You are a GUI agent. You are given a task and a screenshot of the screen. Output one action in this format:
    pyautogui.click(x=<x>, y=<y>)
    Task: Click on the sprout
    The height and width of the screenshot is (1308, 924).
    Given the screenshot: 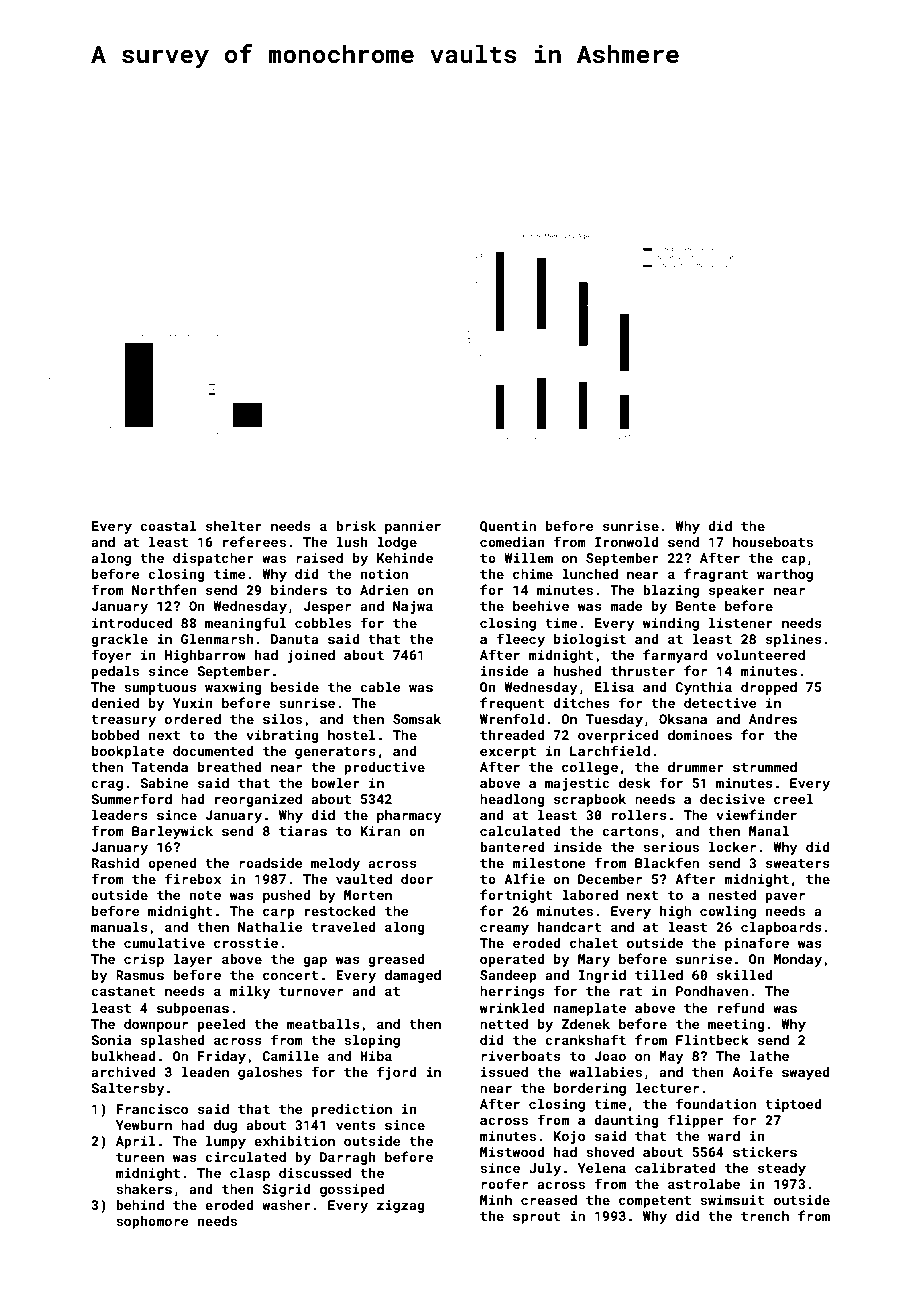 What is the action you would take?
    pyautogui.click(x=537, y=1218)
